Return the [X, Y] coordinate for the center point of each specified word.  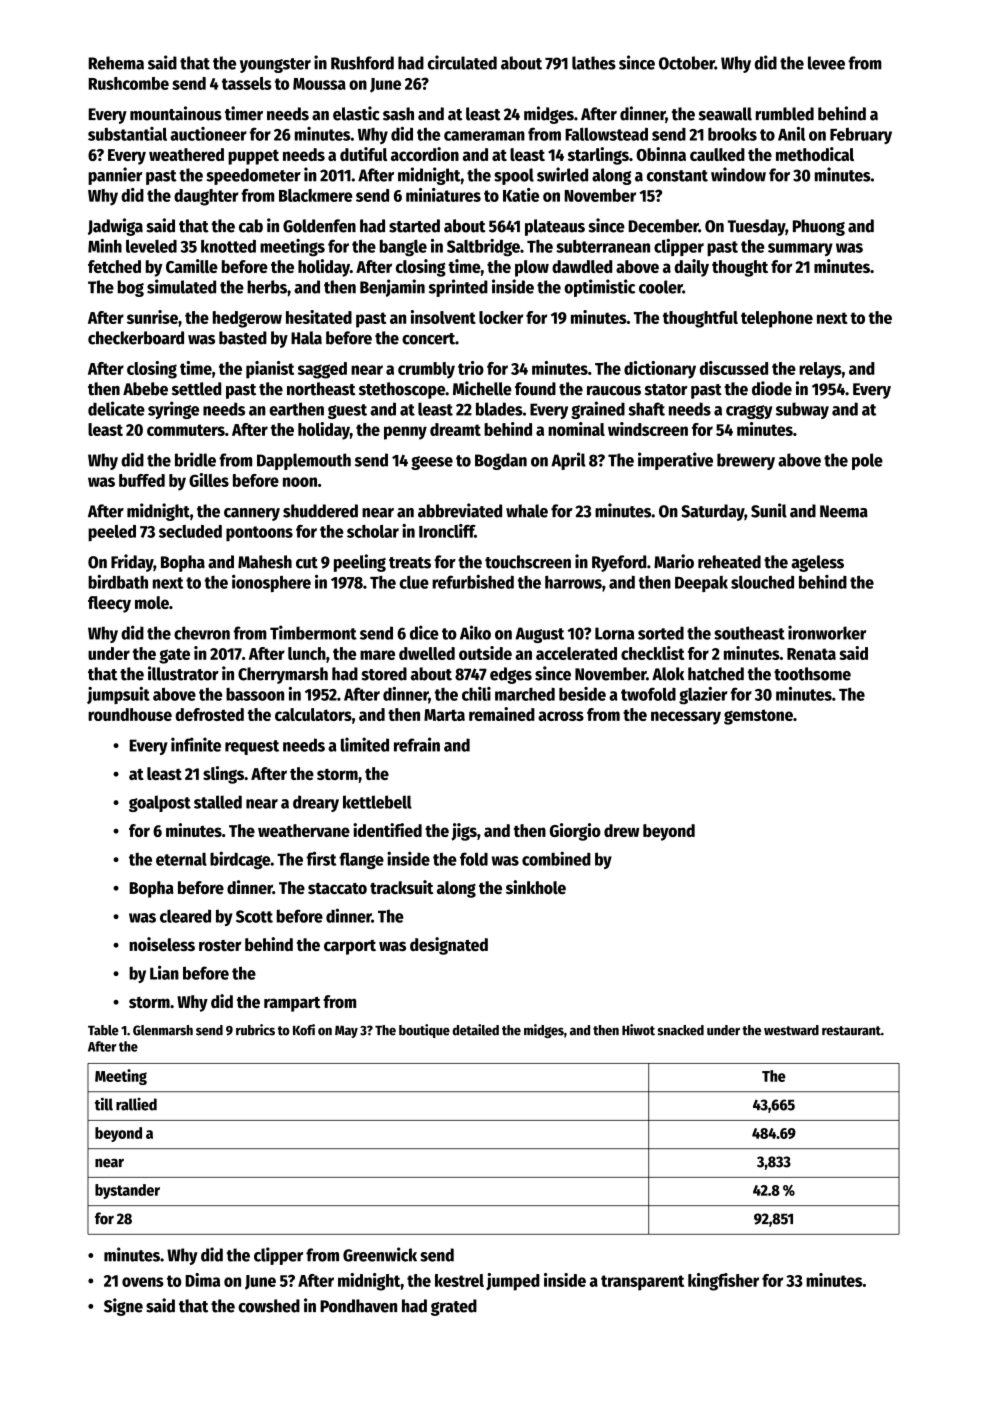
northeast [321, 389]
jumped [513, 1282]
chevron [202, 633]
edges [511, 675]
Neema [844, 511]
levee [826, 63]
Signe [123, 1307]
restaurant [851, 1031]
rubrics [255, 1030]
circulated [462, 62]
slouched [762, 582]
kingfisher [723, 1282]
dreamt [455, 429]
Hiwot [638, 1030]
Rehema [116, 63]
